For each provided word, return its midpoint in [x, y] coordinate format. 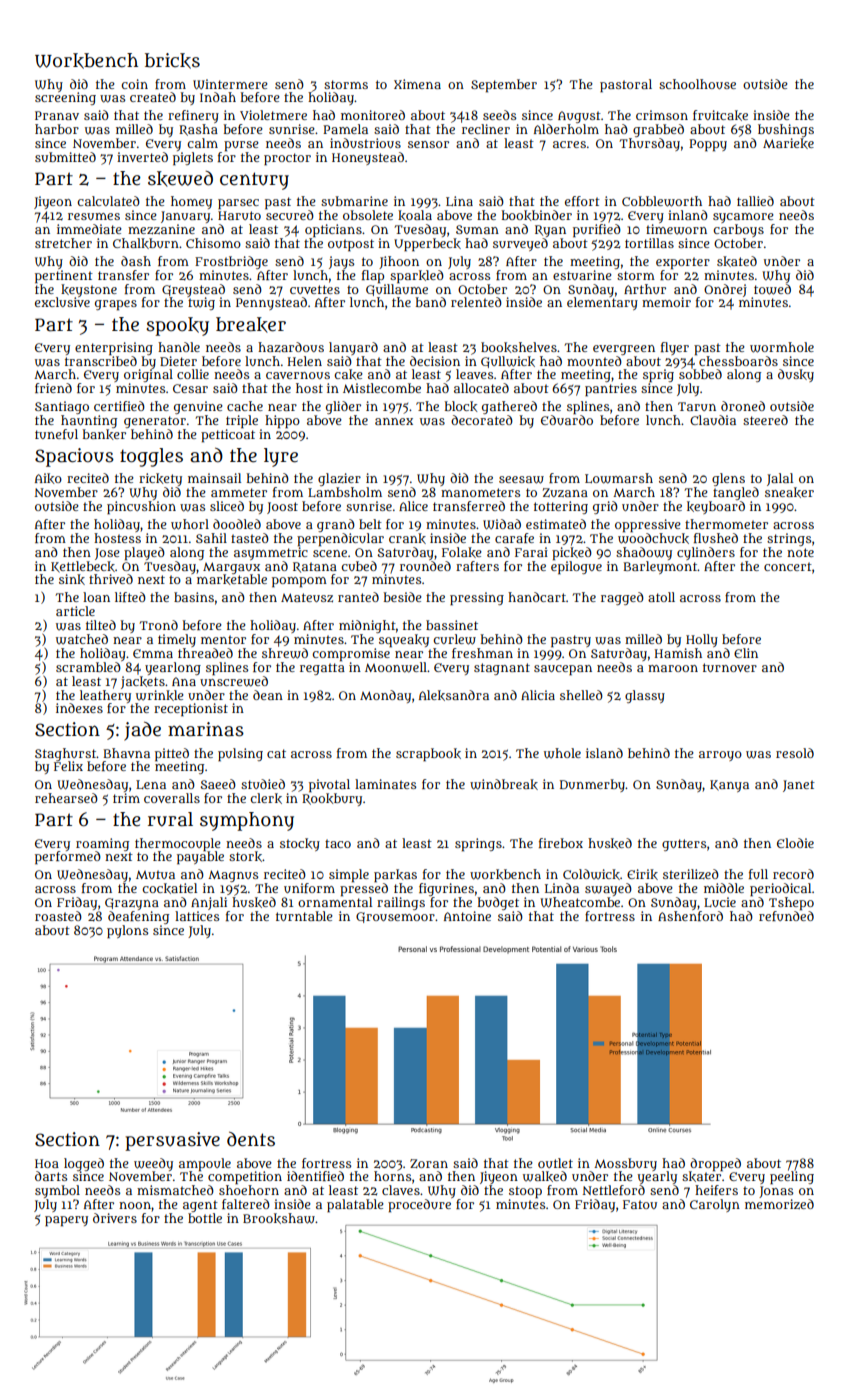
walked [545, 1176]
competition [245, 1178]
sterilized [691, 874]
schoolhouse [697, 84]
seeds [499, 115]
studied [263, 784]
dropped [715, 1164]
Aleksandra [454, 695]
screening [65, 98]
